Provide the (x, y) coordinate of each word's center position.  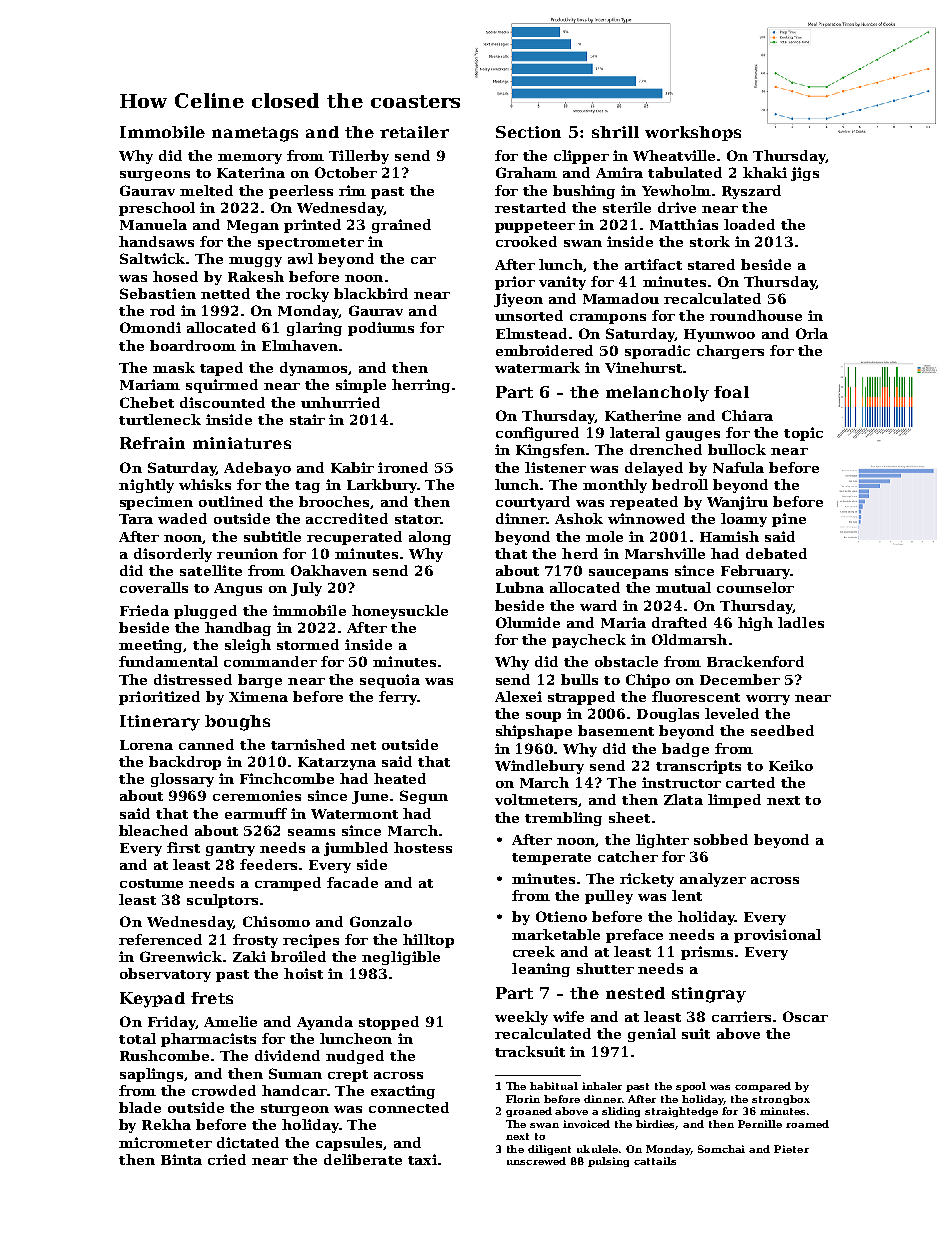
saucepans (628, 574)
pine (789, 520)
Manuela (153, 224)
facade (352, 882)
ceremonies (257, 795)
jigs (805, 174)
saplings (151, 1075)
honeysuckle (400, 612)
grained (401, 226)
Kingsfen (550, 451)
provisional (777, 936)
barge (260, 681)
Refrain (152, 443)
